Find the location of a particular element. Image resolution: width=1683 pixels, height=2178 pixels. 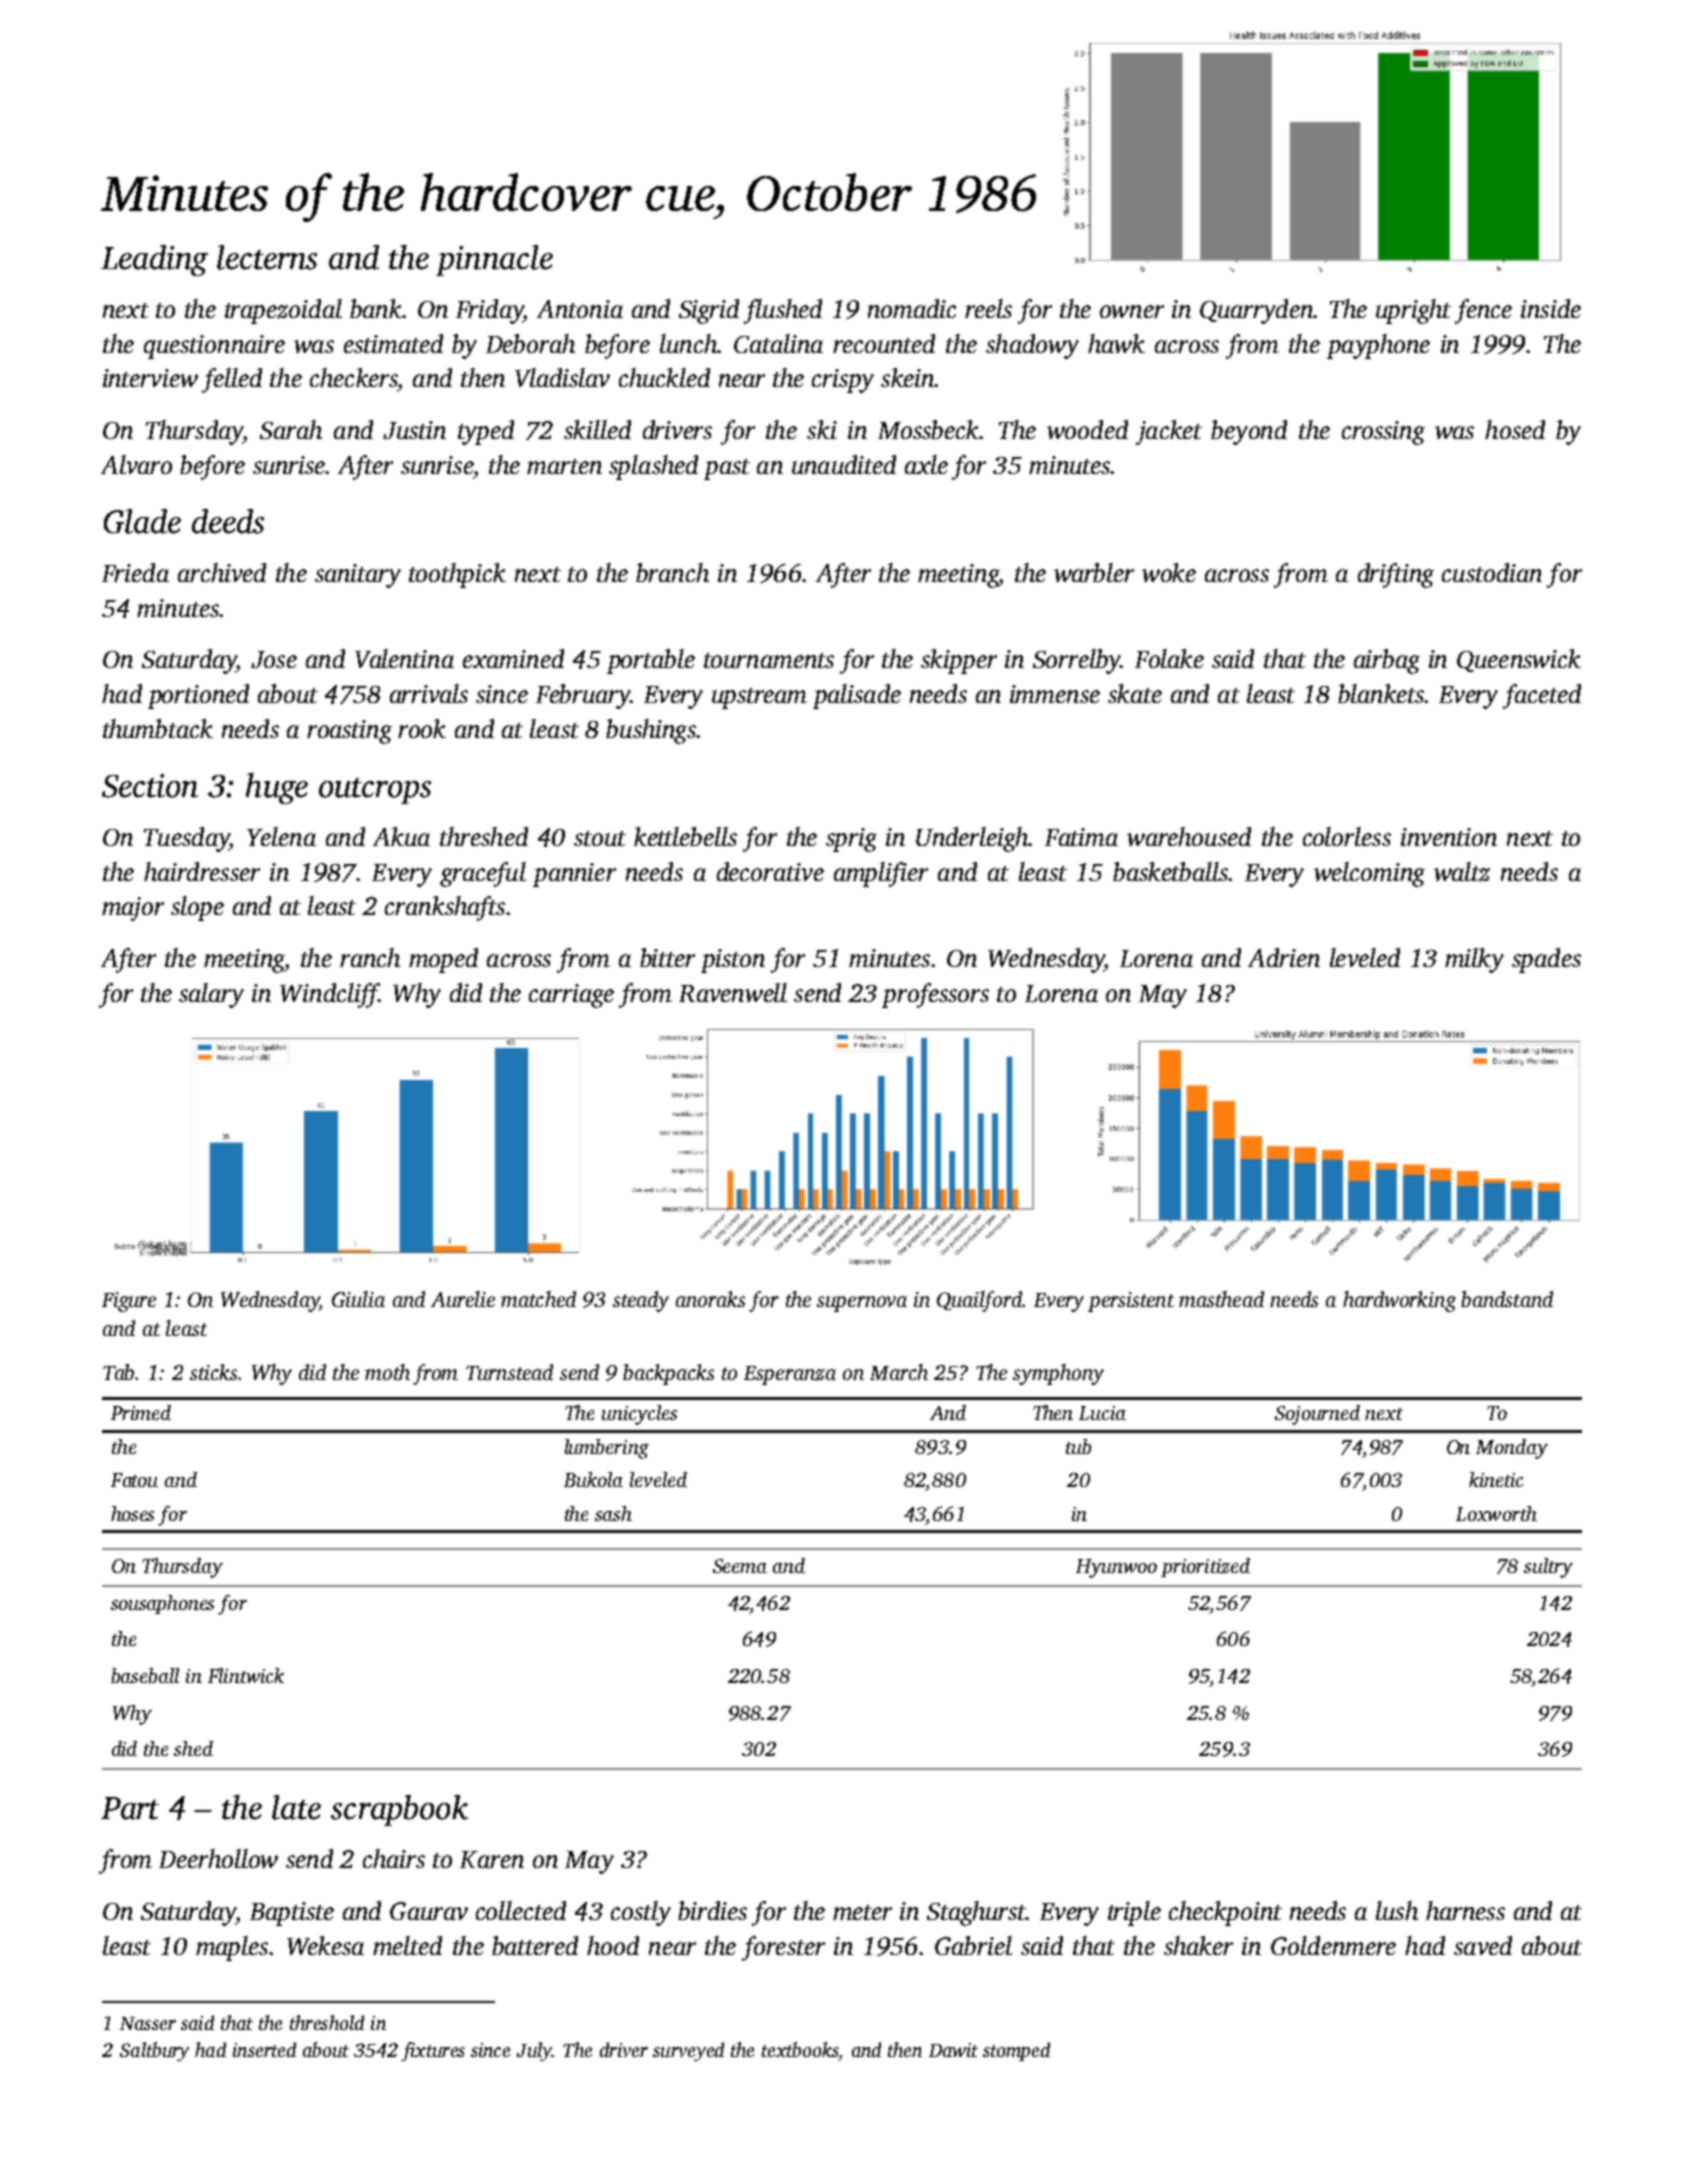

crossing is located at coordinates (1383, 433).
